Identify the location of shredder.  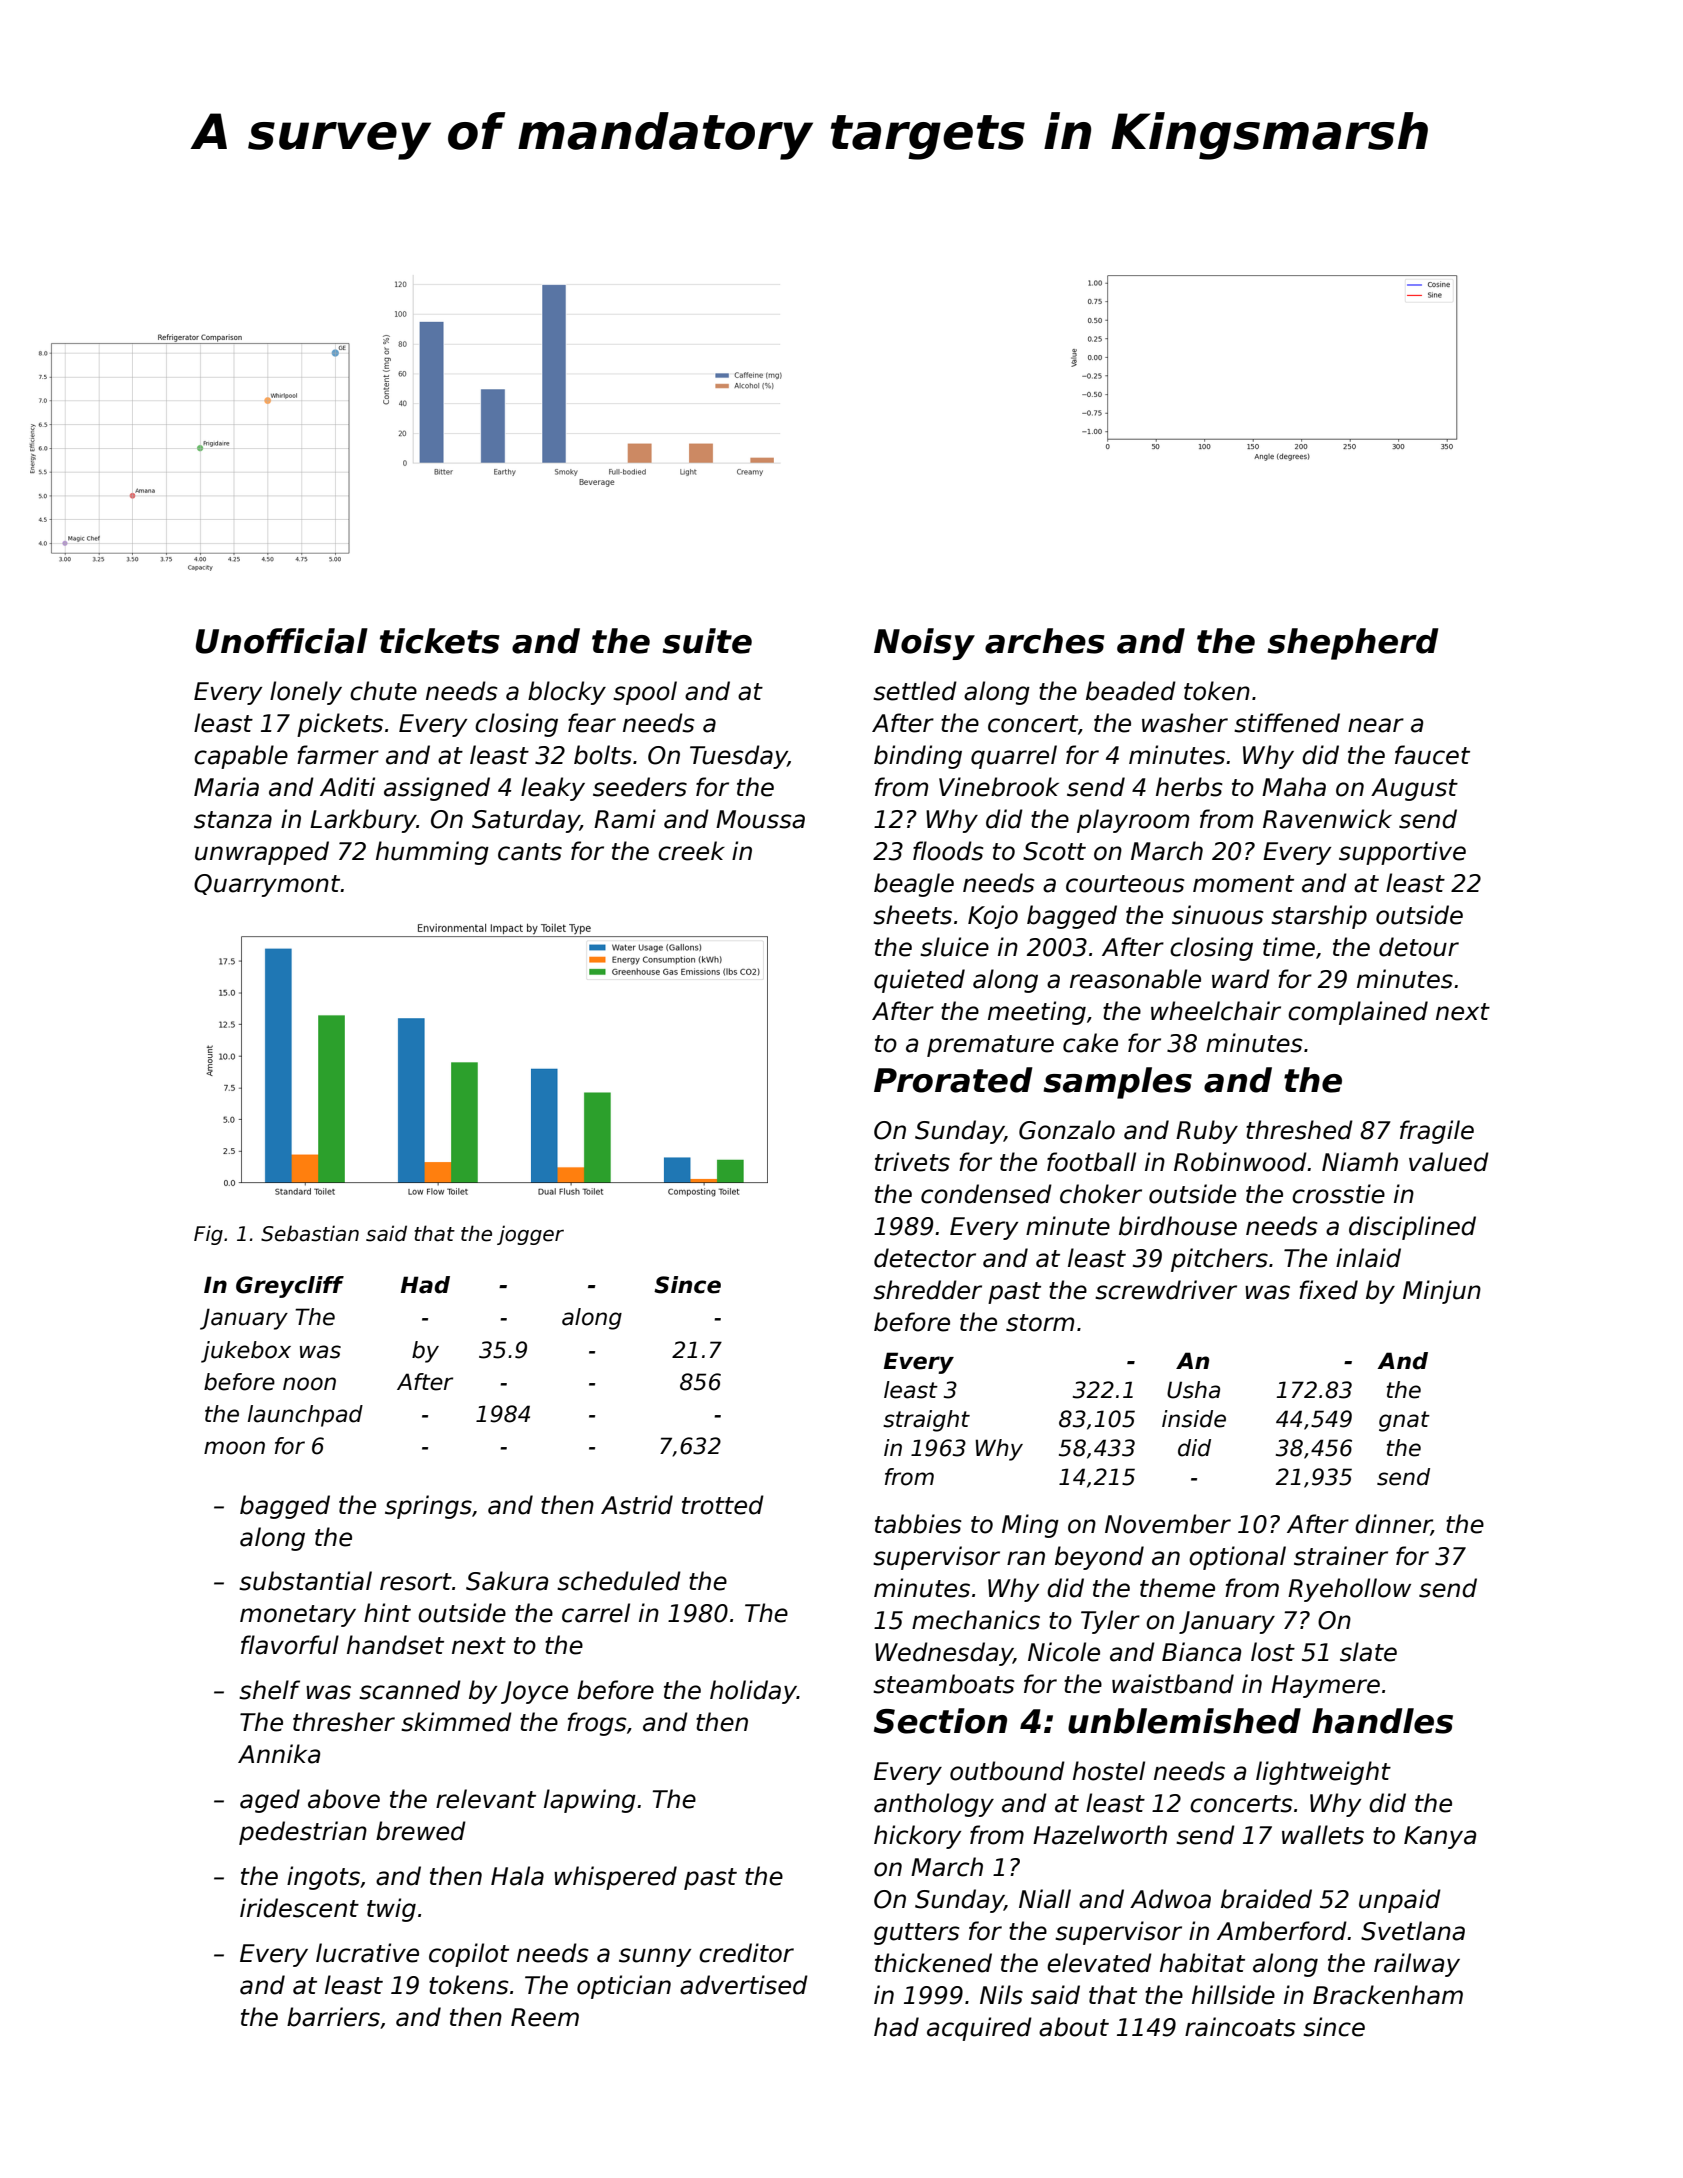
(927, 1290).
